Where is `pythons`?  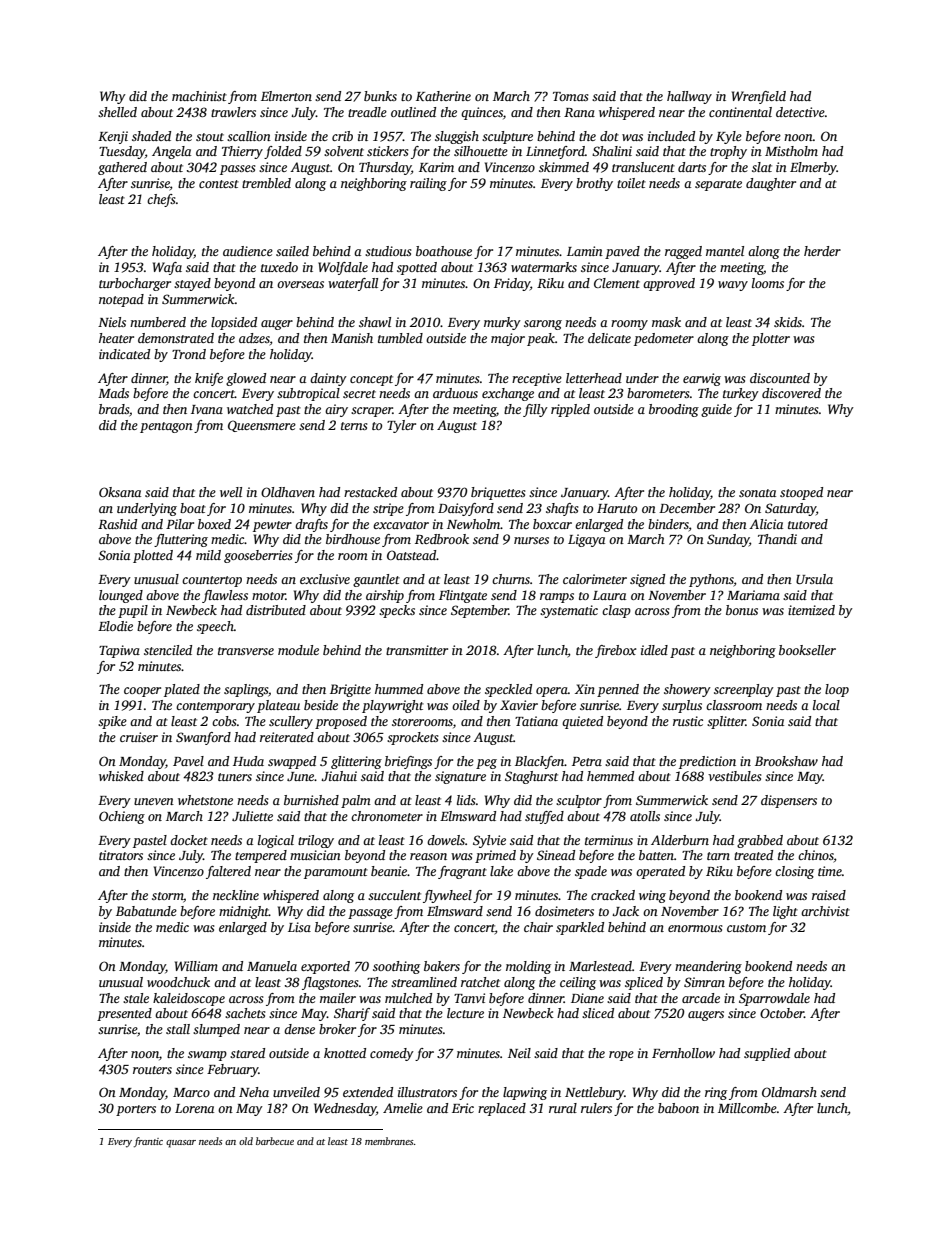
pythons is located at coordinates (711, 580).
